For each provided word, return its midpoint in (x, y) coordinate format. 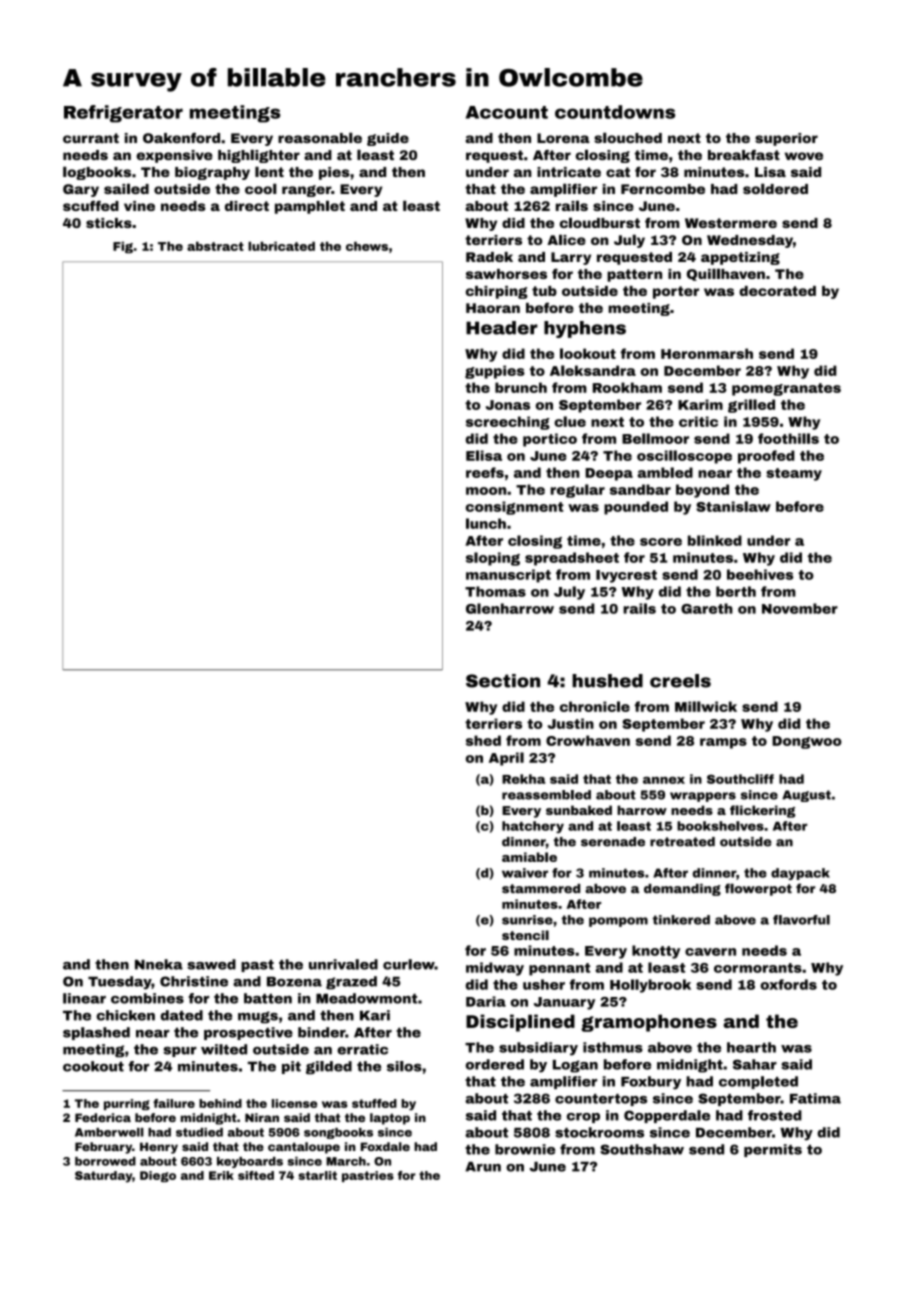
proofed (766, 457)
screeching (508, 423)
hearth (751, 1047)
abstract (215, 246)
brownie (525, 1149)
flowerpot (758, 889)
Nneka (159, 964)
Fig (123, 247)
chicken (125, 1015)
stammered (541, 888)
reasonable (320, 137)
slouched (628, 137)
